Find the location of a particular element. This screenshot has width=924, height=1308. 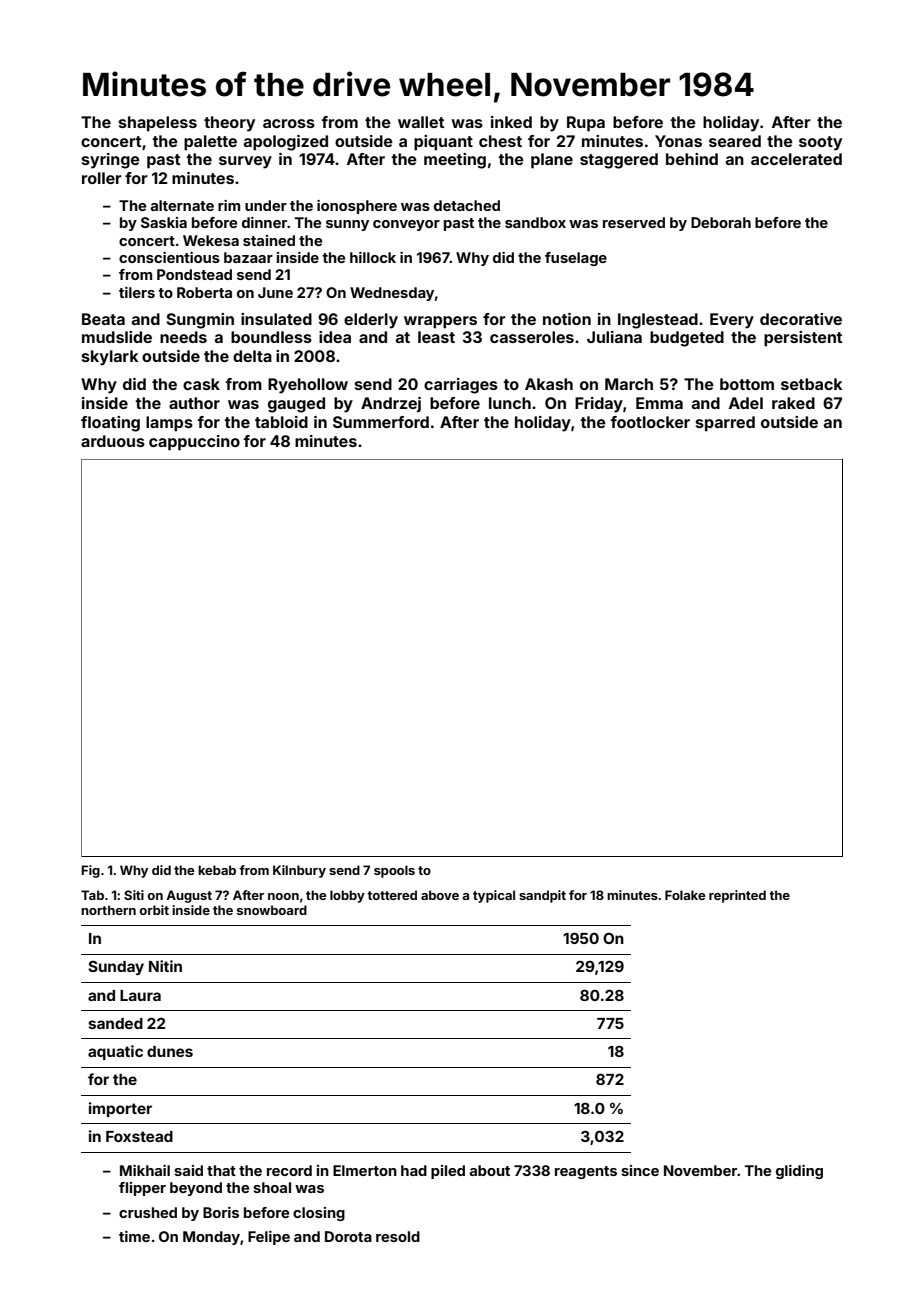

Deborah is located at coordinates (721, 222).
